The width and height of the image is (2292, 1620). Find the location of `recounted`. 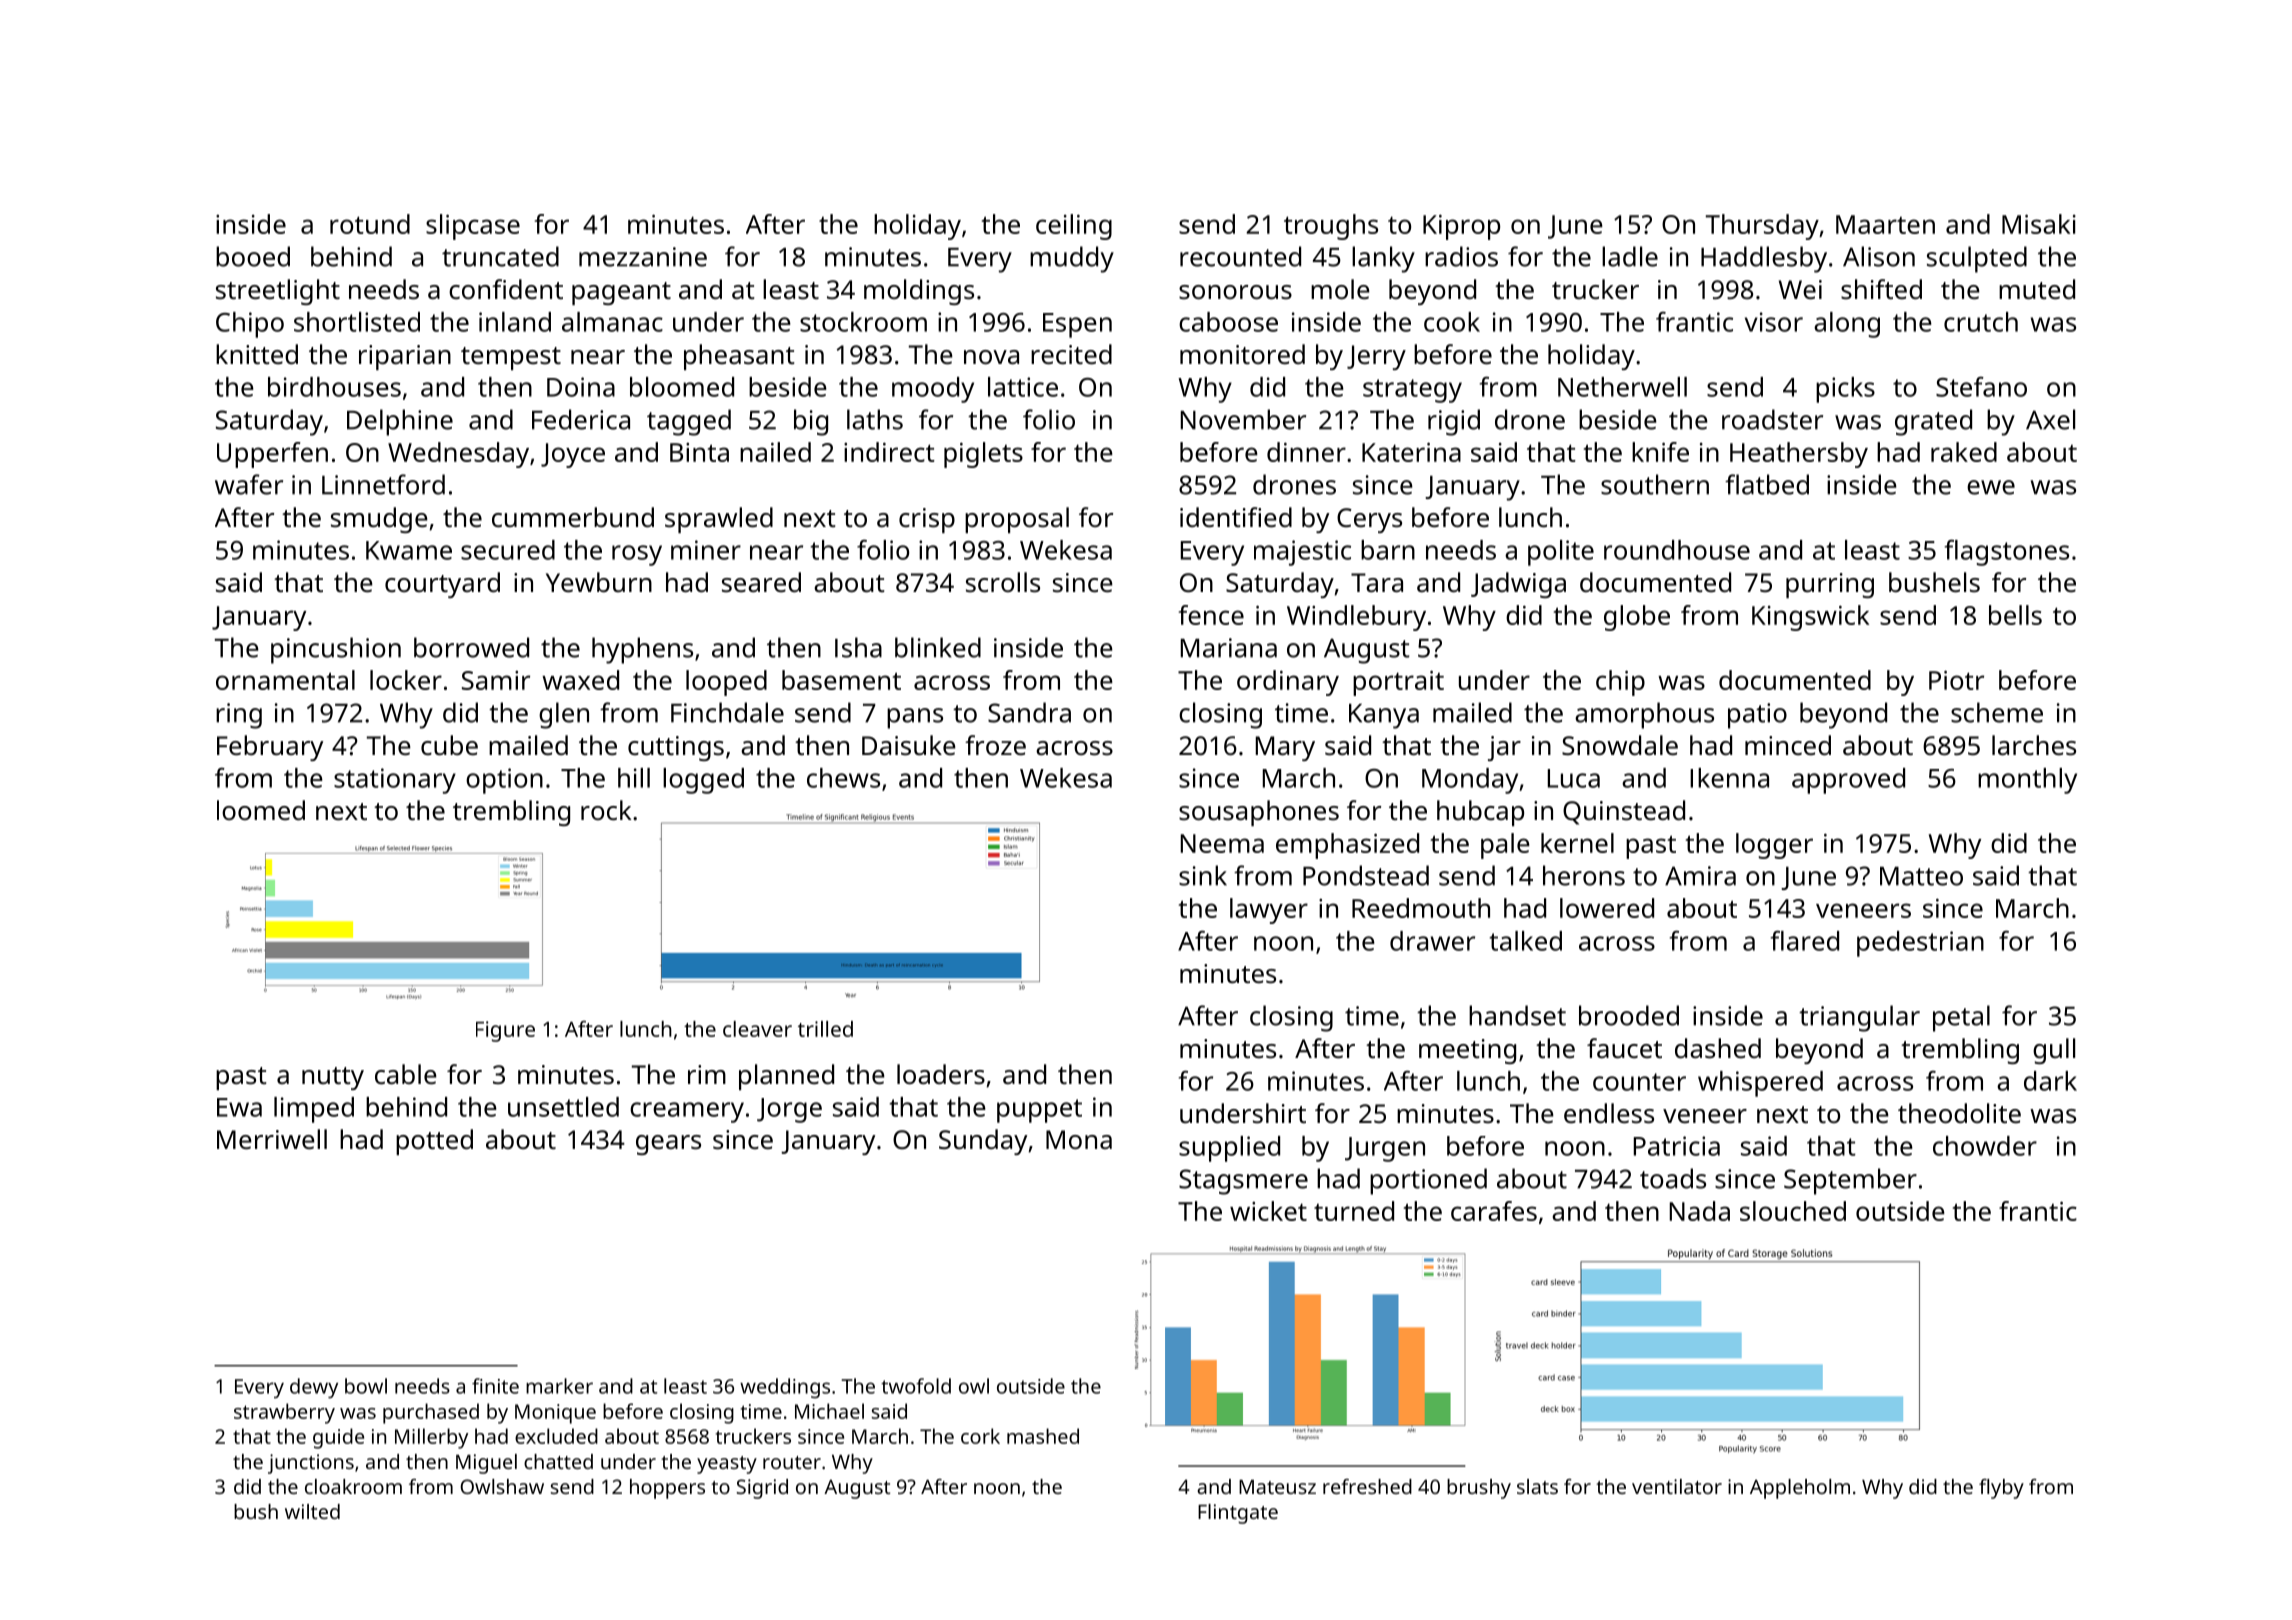

recounted is located at coordinates (1240, 256).
